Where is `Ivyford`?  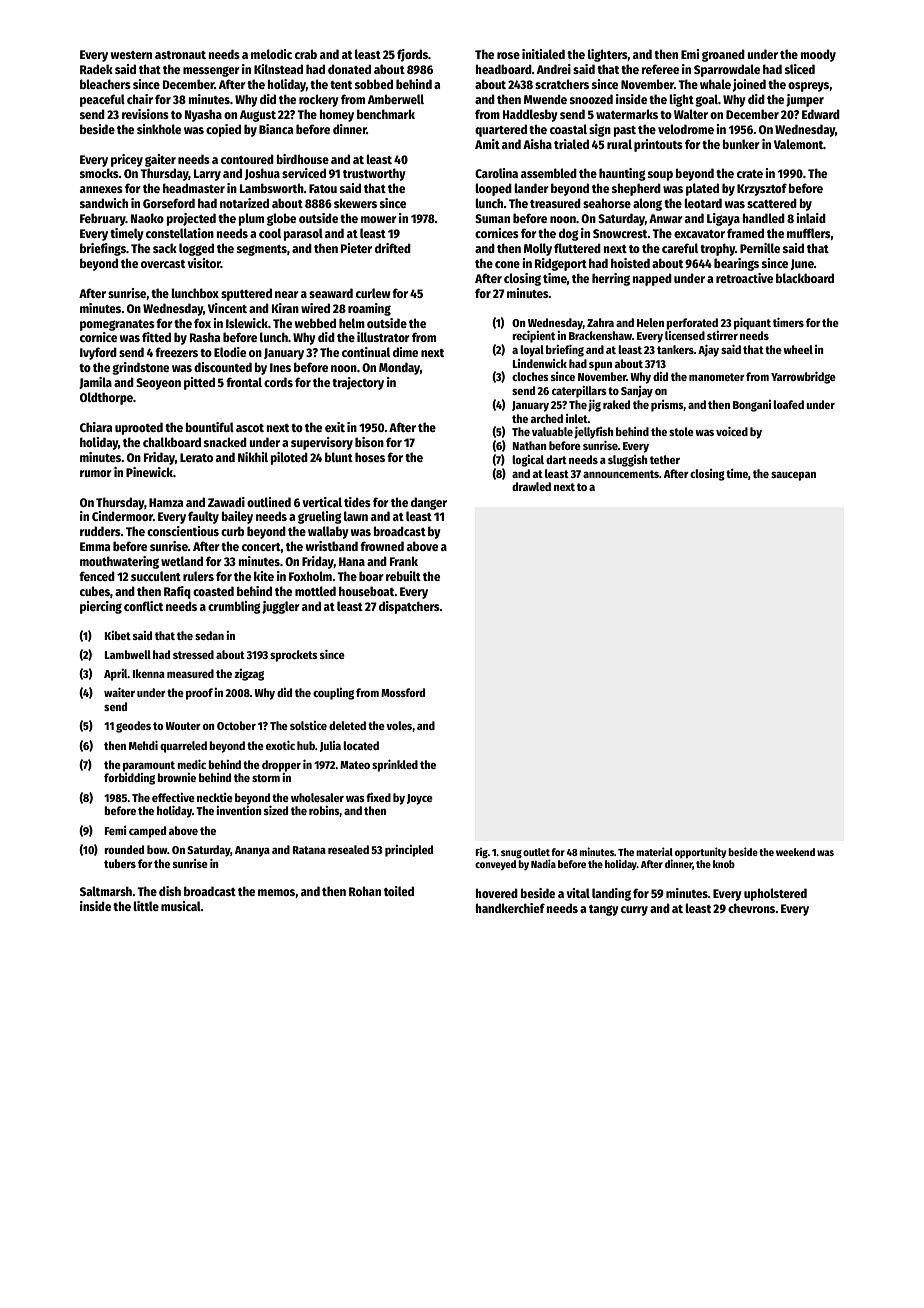 Ivyford is located at coordinates (98, 353).
